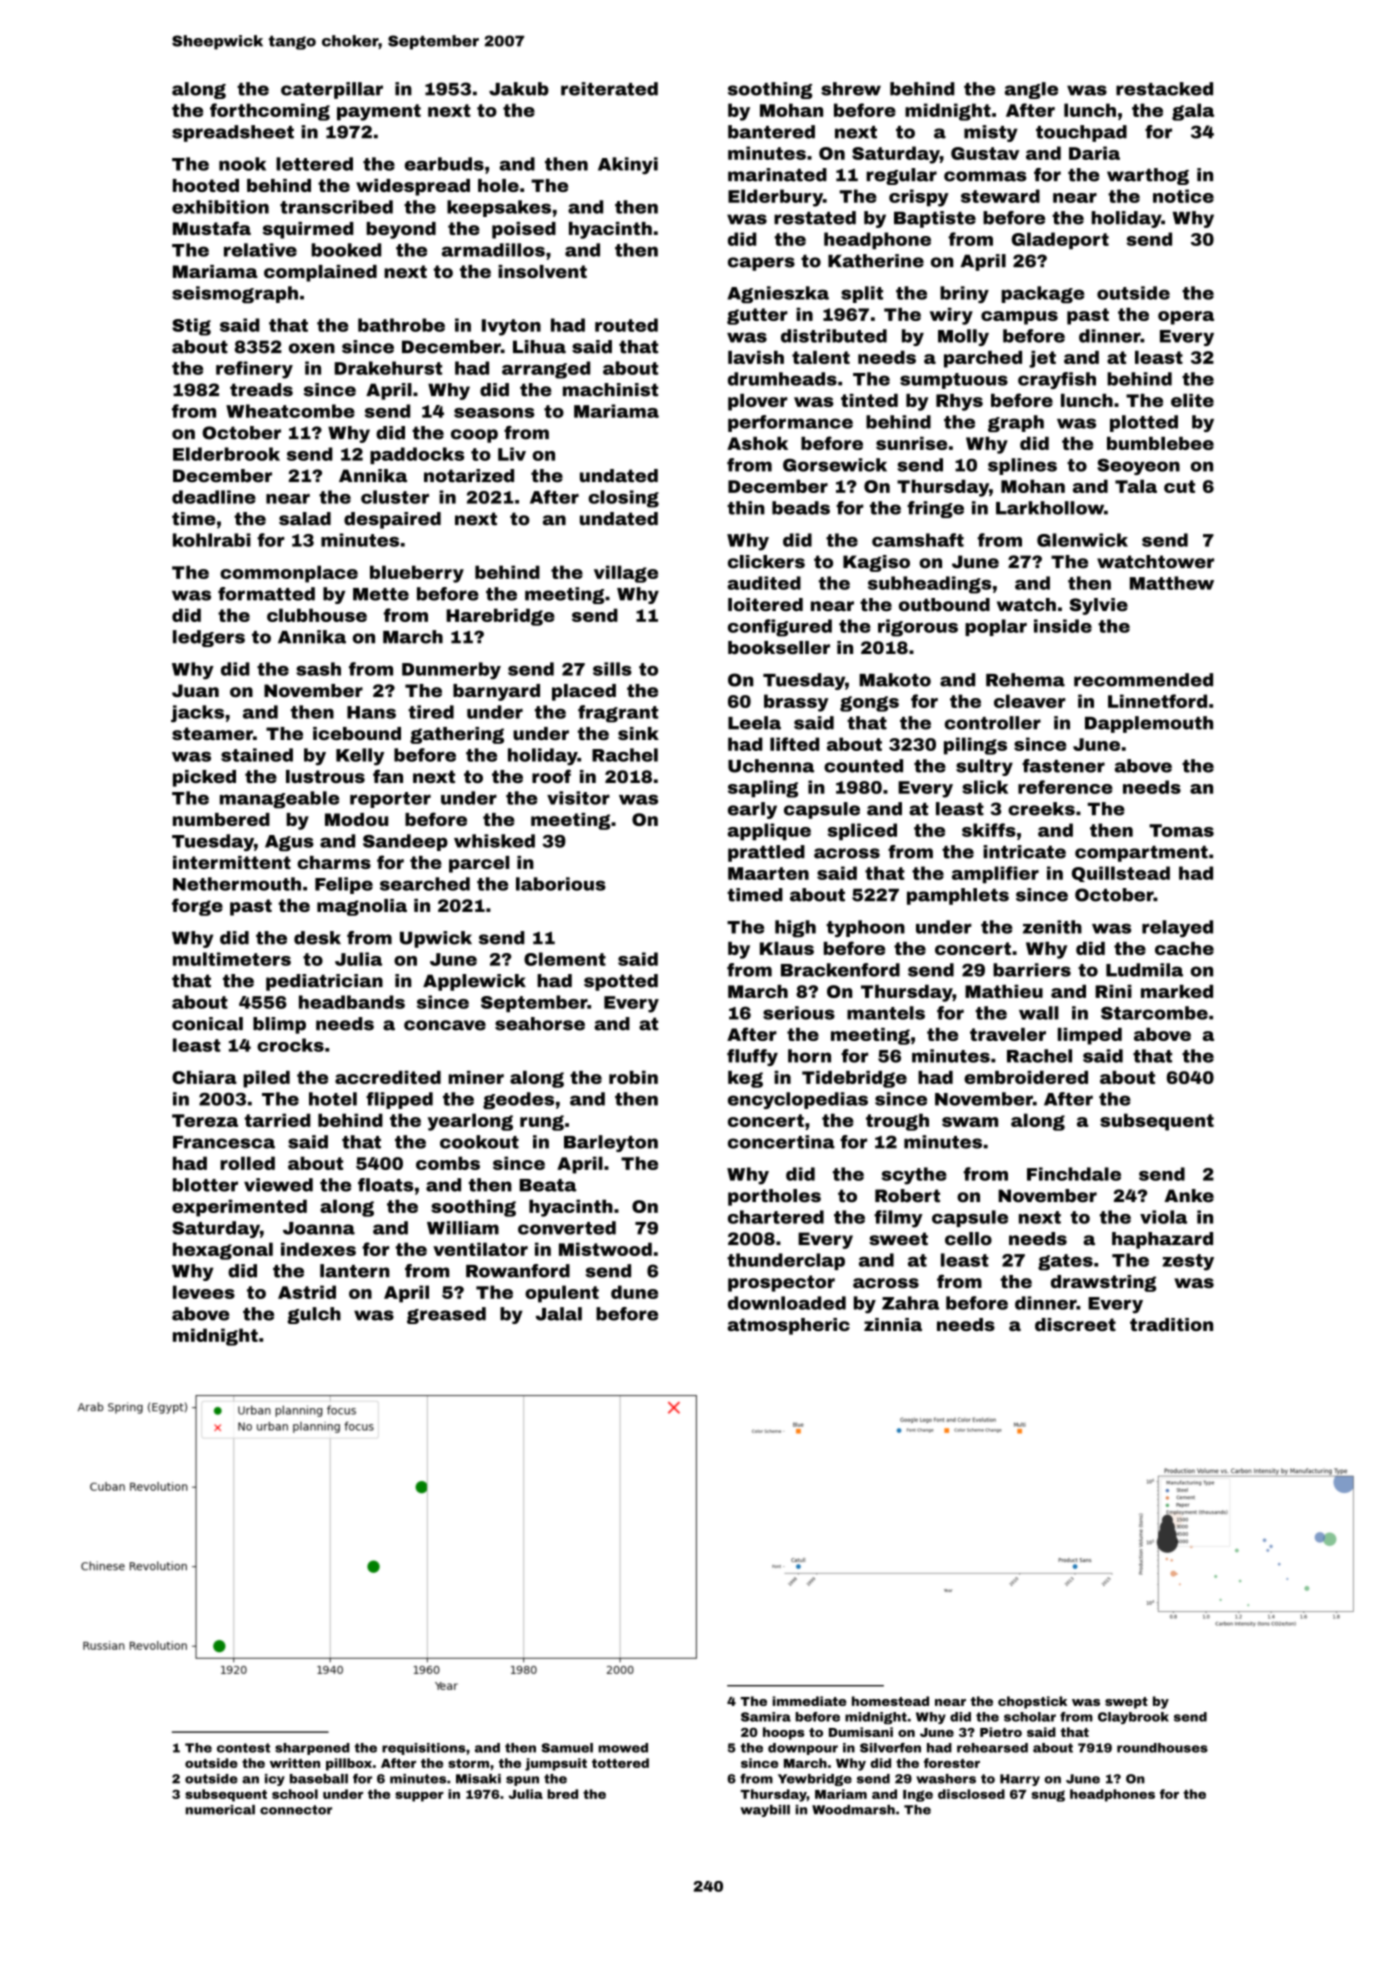  What do you see at coordinates (499, 208) in the screenshot?
I see `keepsakes` at bounding box center [499, 208].
